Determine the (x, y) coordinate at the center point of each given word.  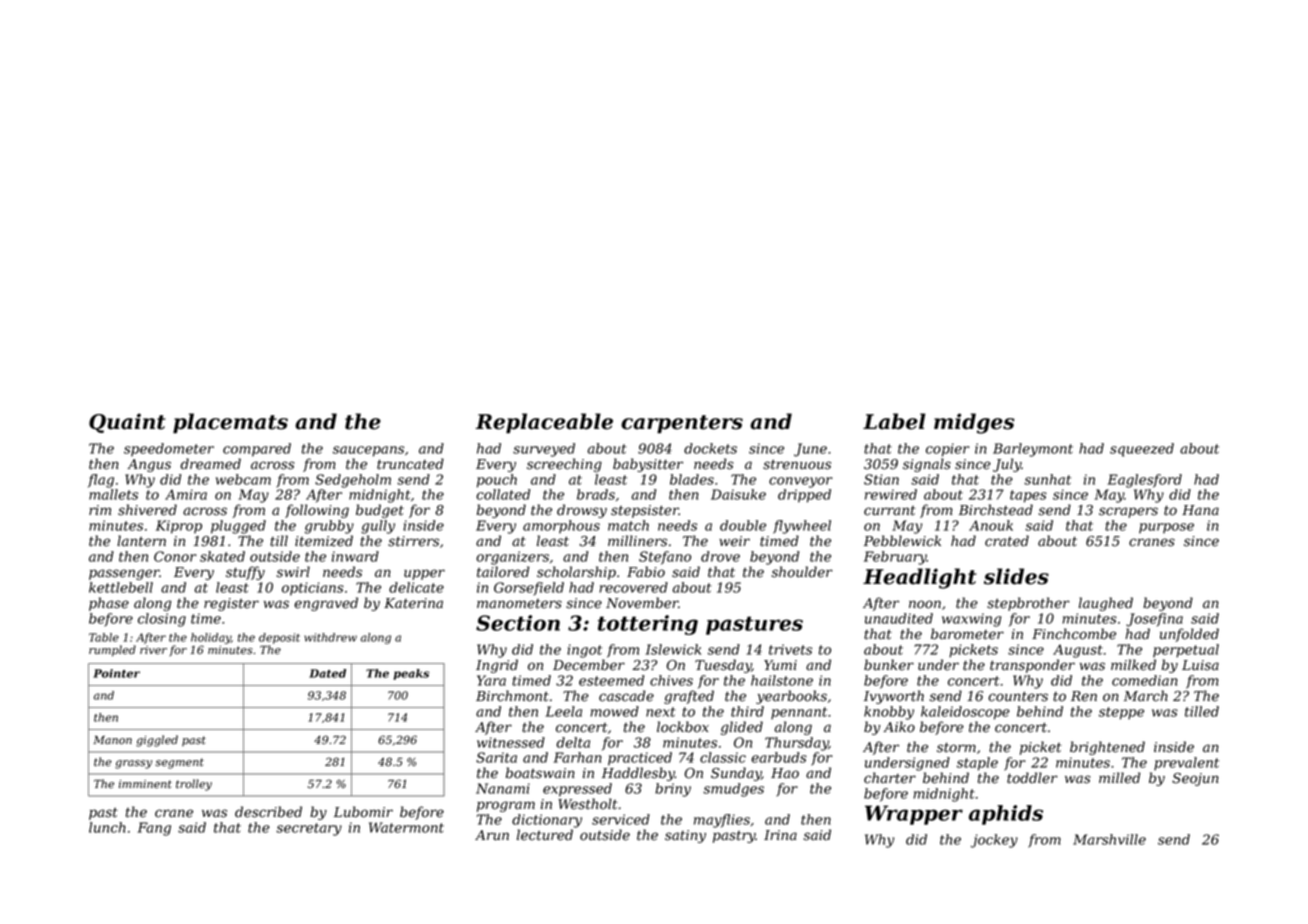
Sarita (496, 757)
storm (956, 747)
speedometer (169, 450)
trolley (194, 785)
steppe (1121, 713)
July (1007, 465)
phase (109, 604)
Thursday (797, 744)
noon (925, 604)
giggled (157, 741)
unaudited (899, 618)
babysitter (648, 465)
